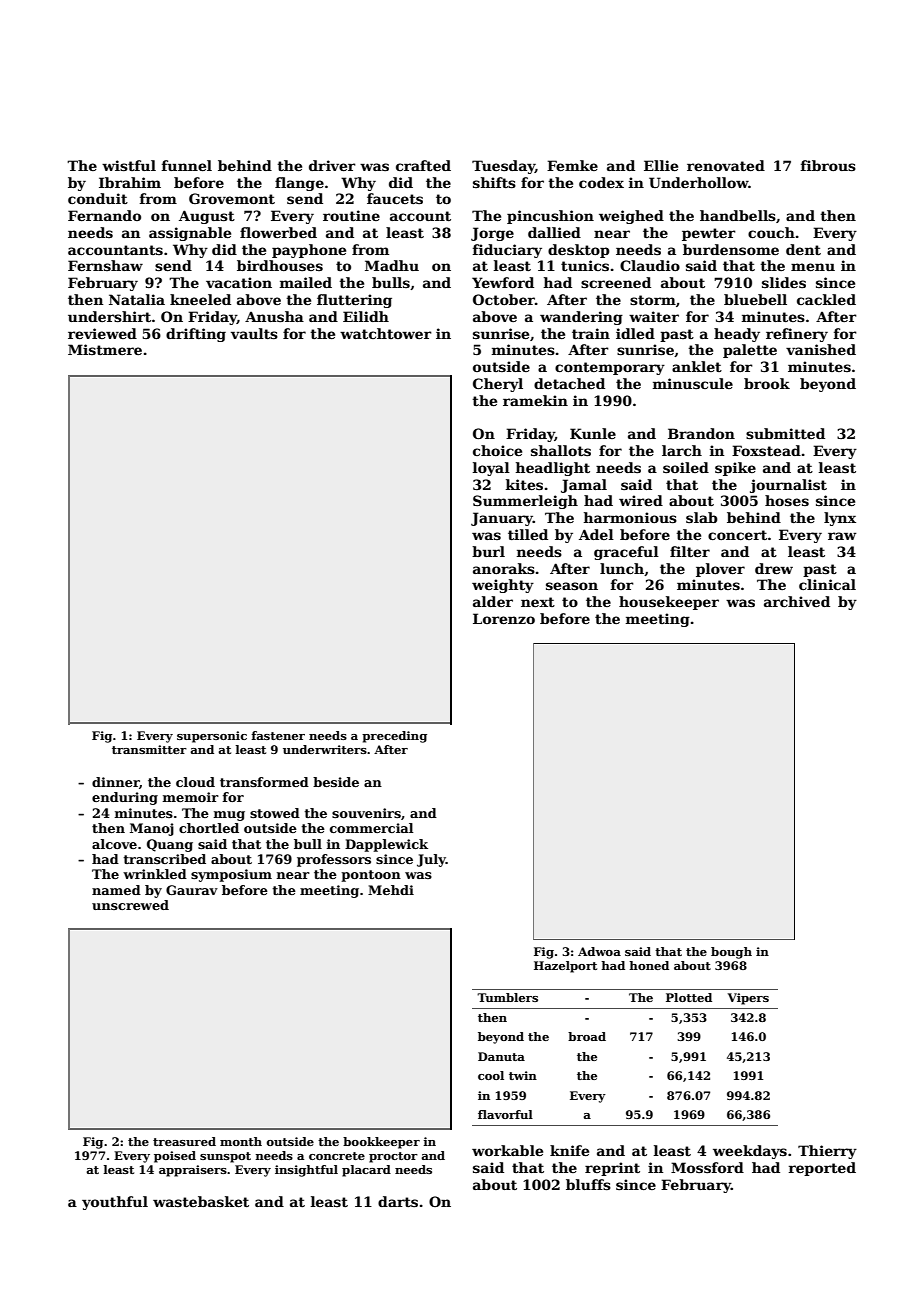 This image has width=924, height=1308. I want to click on month, so click(241, 1141).
